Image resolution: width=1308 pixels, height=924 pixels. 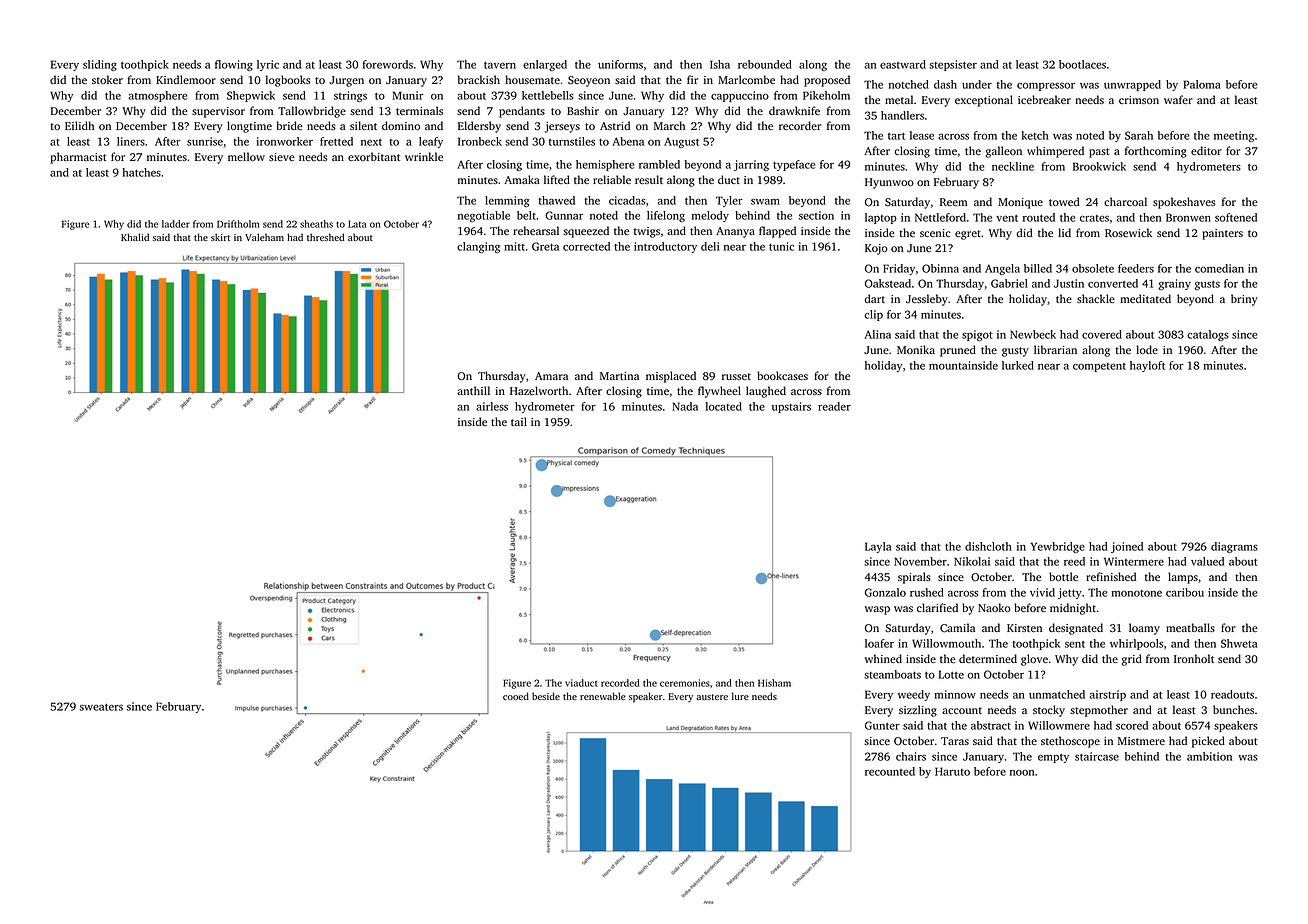 What do you see at coordinates (516, 696) in the screenshot?
I see `cooed` at bounding box center [516, 696].
